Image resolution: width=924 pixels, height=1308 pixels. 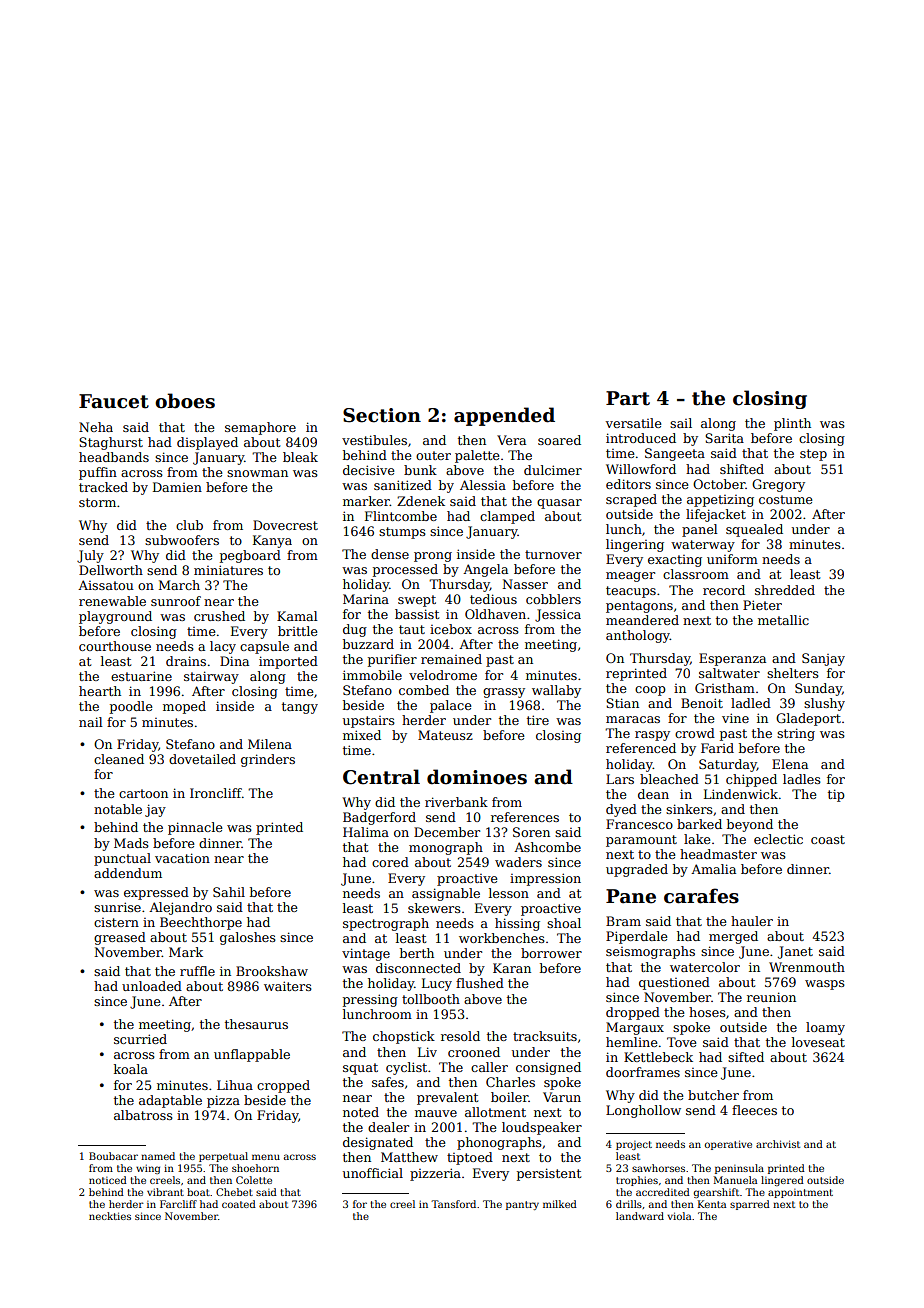 I want to click on string, so click(x=796, y=734).
